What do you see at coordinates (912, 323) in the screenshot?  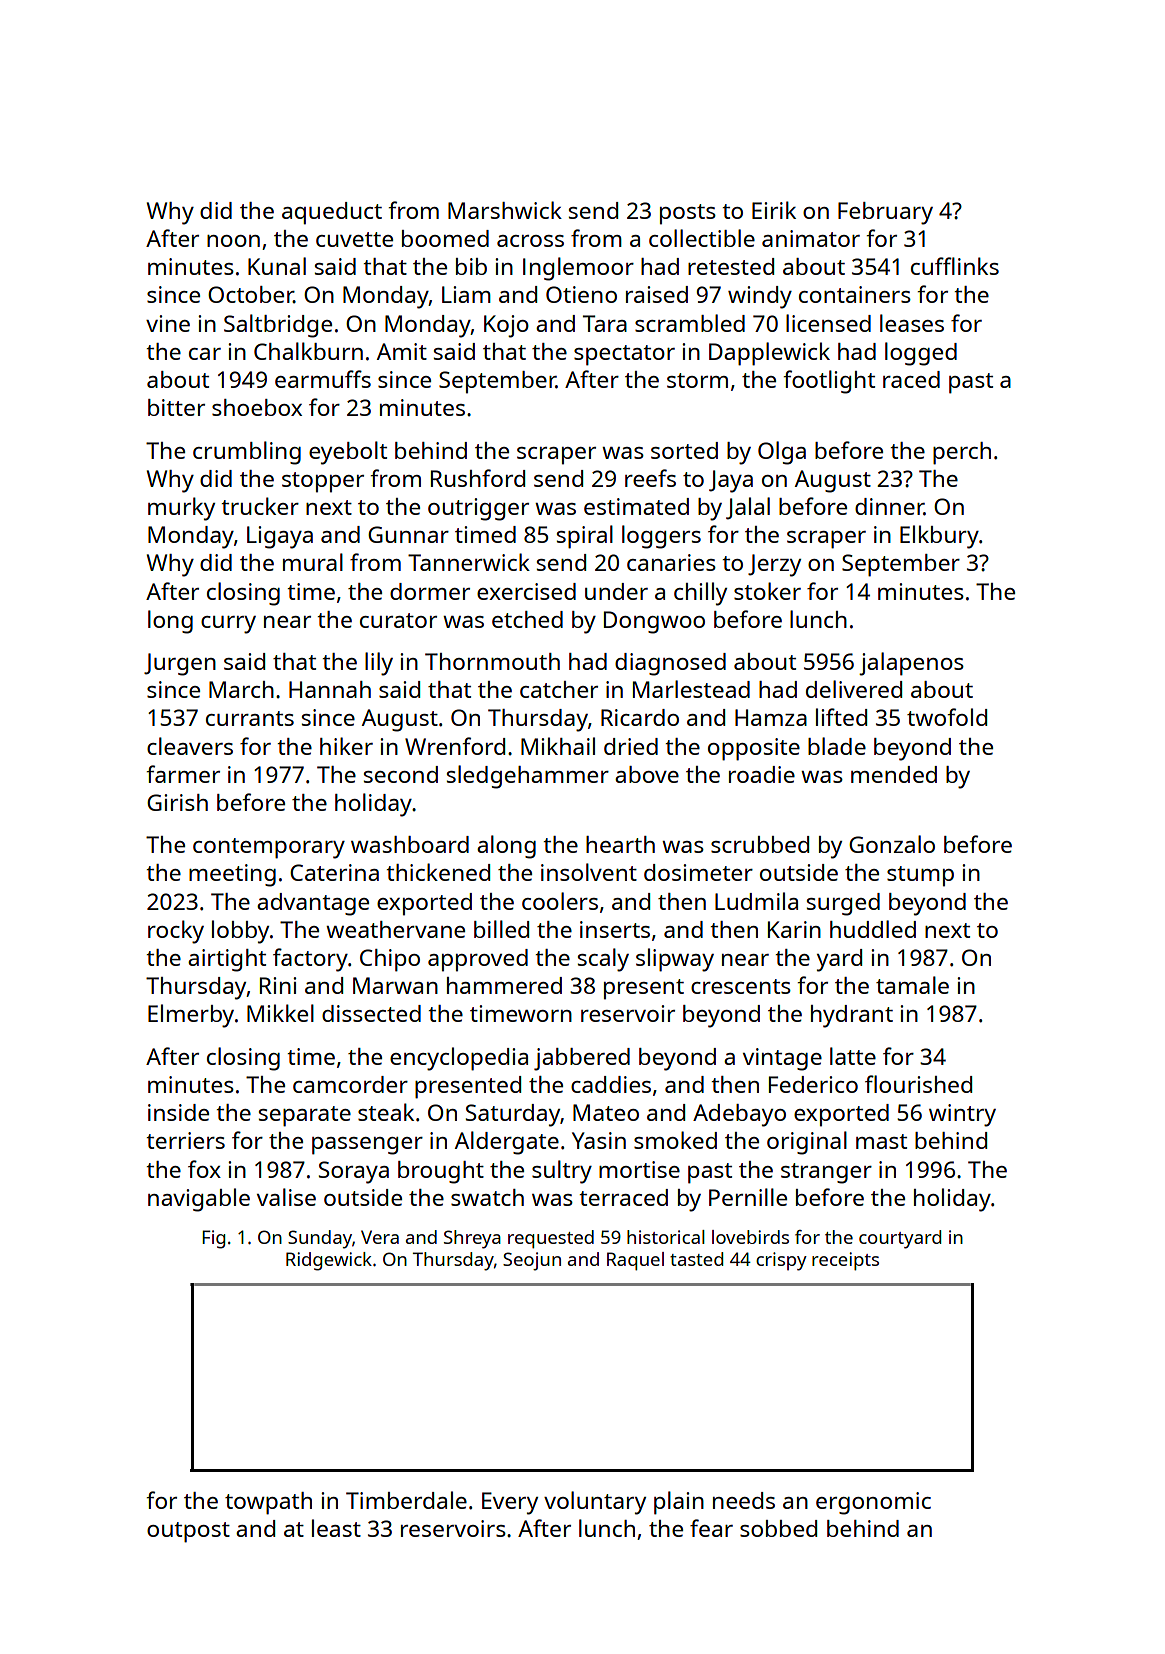 I see `leases` at bounding box center [912, 323].
